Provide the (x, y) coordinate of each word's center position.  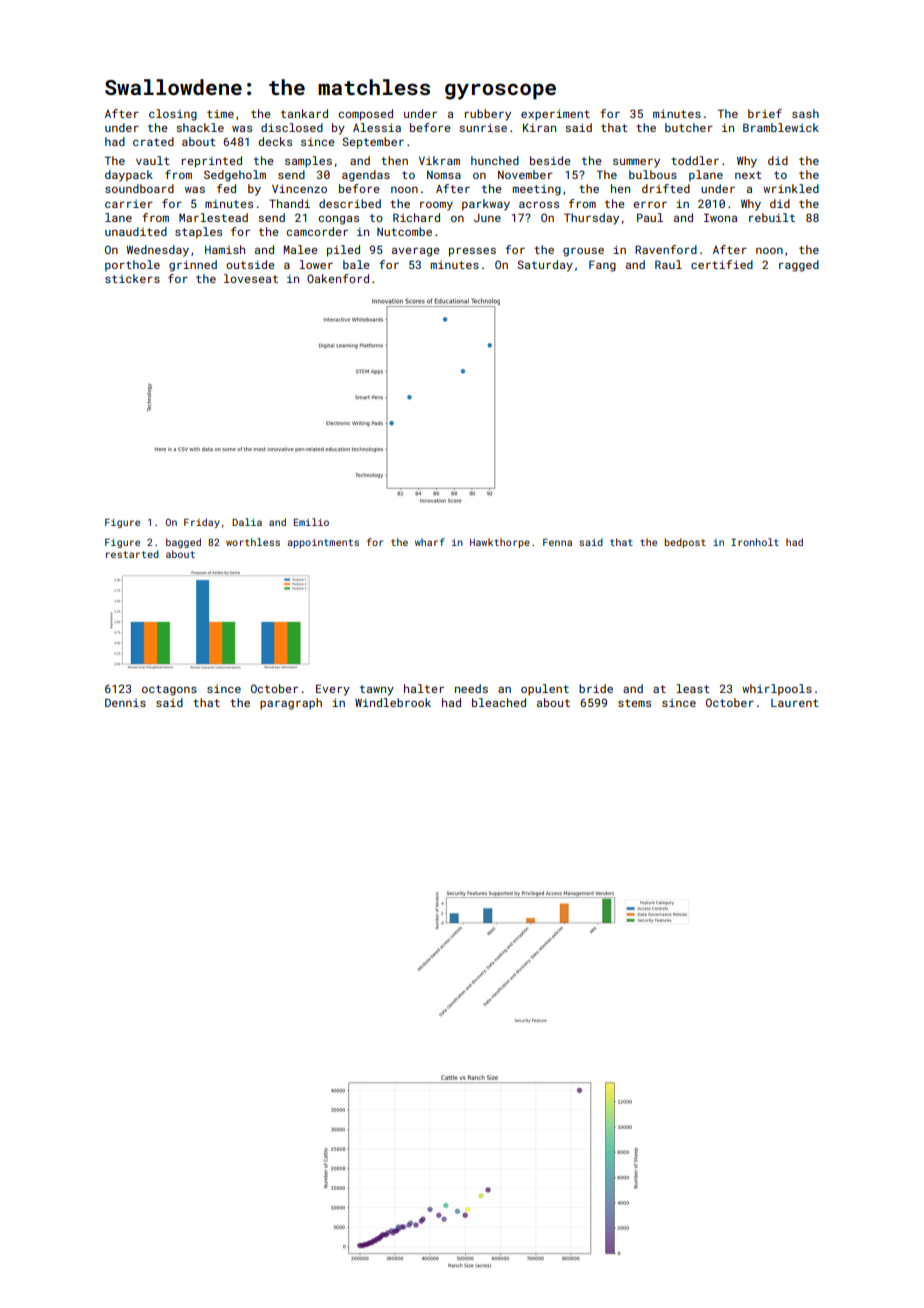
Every (333, 690)
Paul (650, 217)
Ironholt (755, 542)
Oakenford (338, 278)
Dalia (247, 522)
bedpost (685, 543)
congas (339, 220)
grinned (193, 266)
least (693, 688)
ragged (799, 266)
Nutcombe (404, 231)
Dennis (125, 702)
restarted (132, 554)
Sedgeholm (235, 176)
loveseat (251, 278)
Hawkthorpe (500, 543)
